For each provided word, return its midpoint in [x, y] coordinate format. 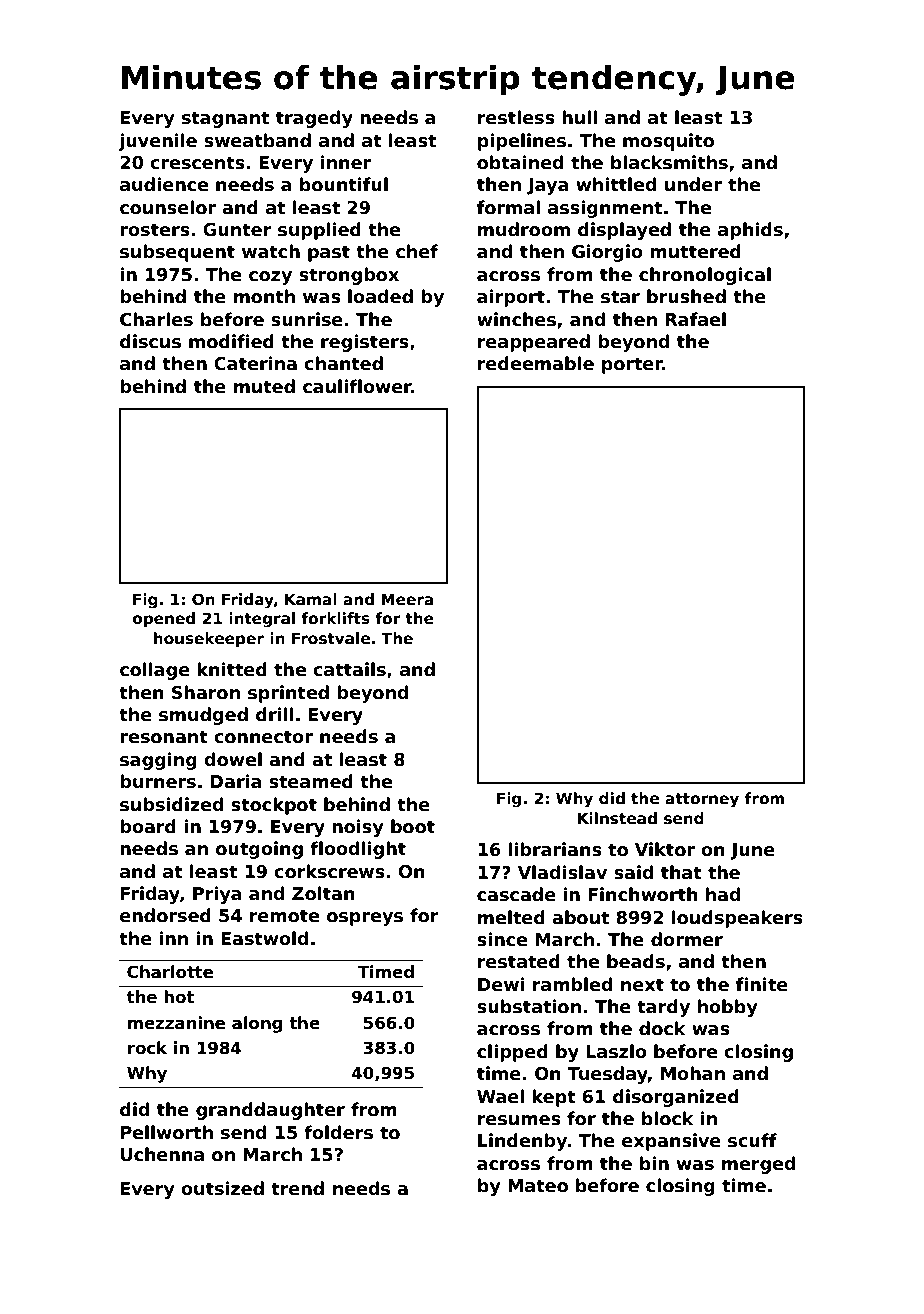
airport [511, 298]
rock [147, 1048]
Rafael [696, 319]
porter [632, 365]
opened [164, 619]
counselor [168, 207]
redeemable [536, 363]
